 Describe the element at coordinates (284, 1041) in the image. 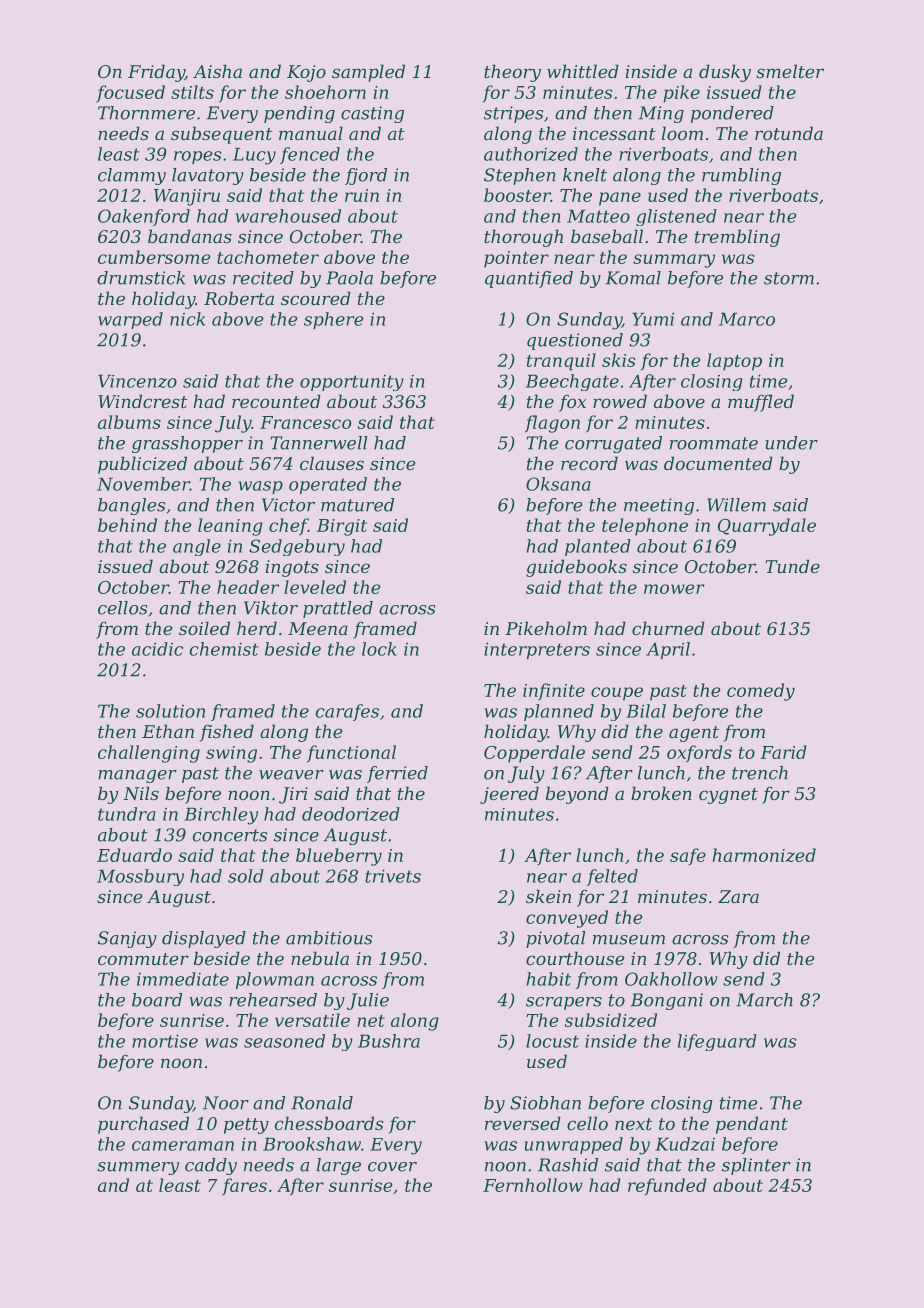

I see `seasoned` at that location.
